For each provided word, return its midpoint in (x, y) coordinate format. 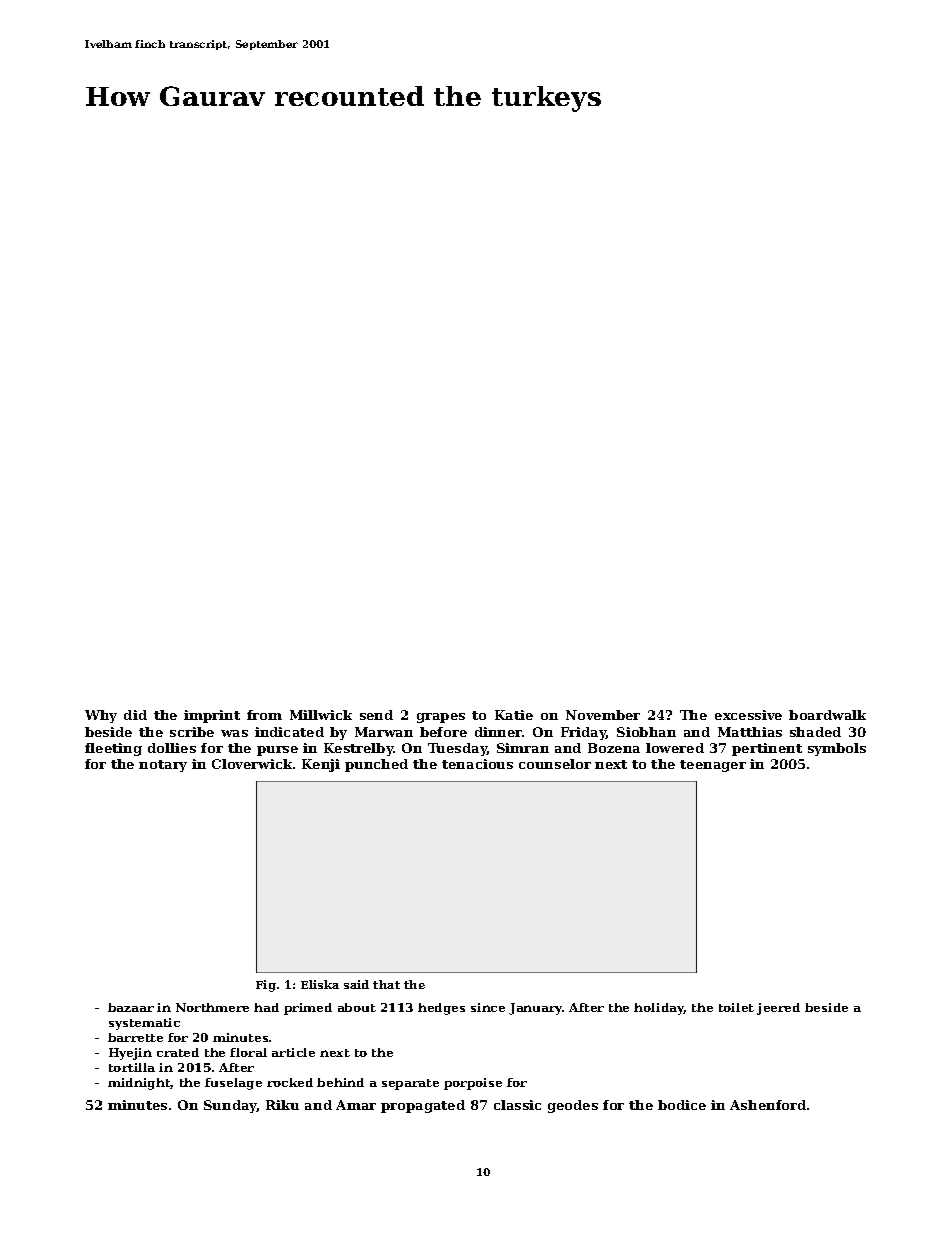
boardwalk (827, 715)
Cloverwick (252, 764)
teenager (713, 766)
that (386, 984)
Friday (583, 733)
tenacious (477, 764)
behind (340, 1082)
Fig (266, 986)
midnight (139, 1084)
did (135, 715)
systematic (144, 1024)
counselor (555, 764)
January (536, 1009)
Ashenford (768, 1105)
